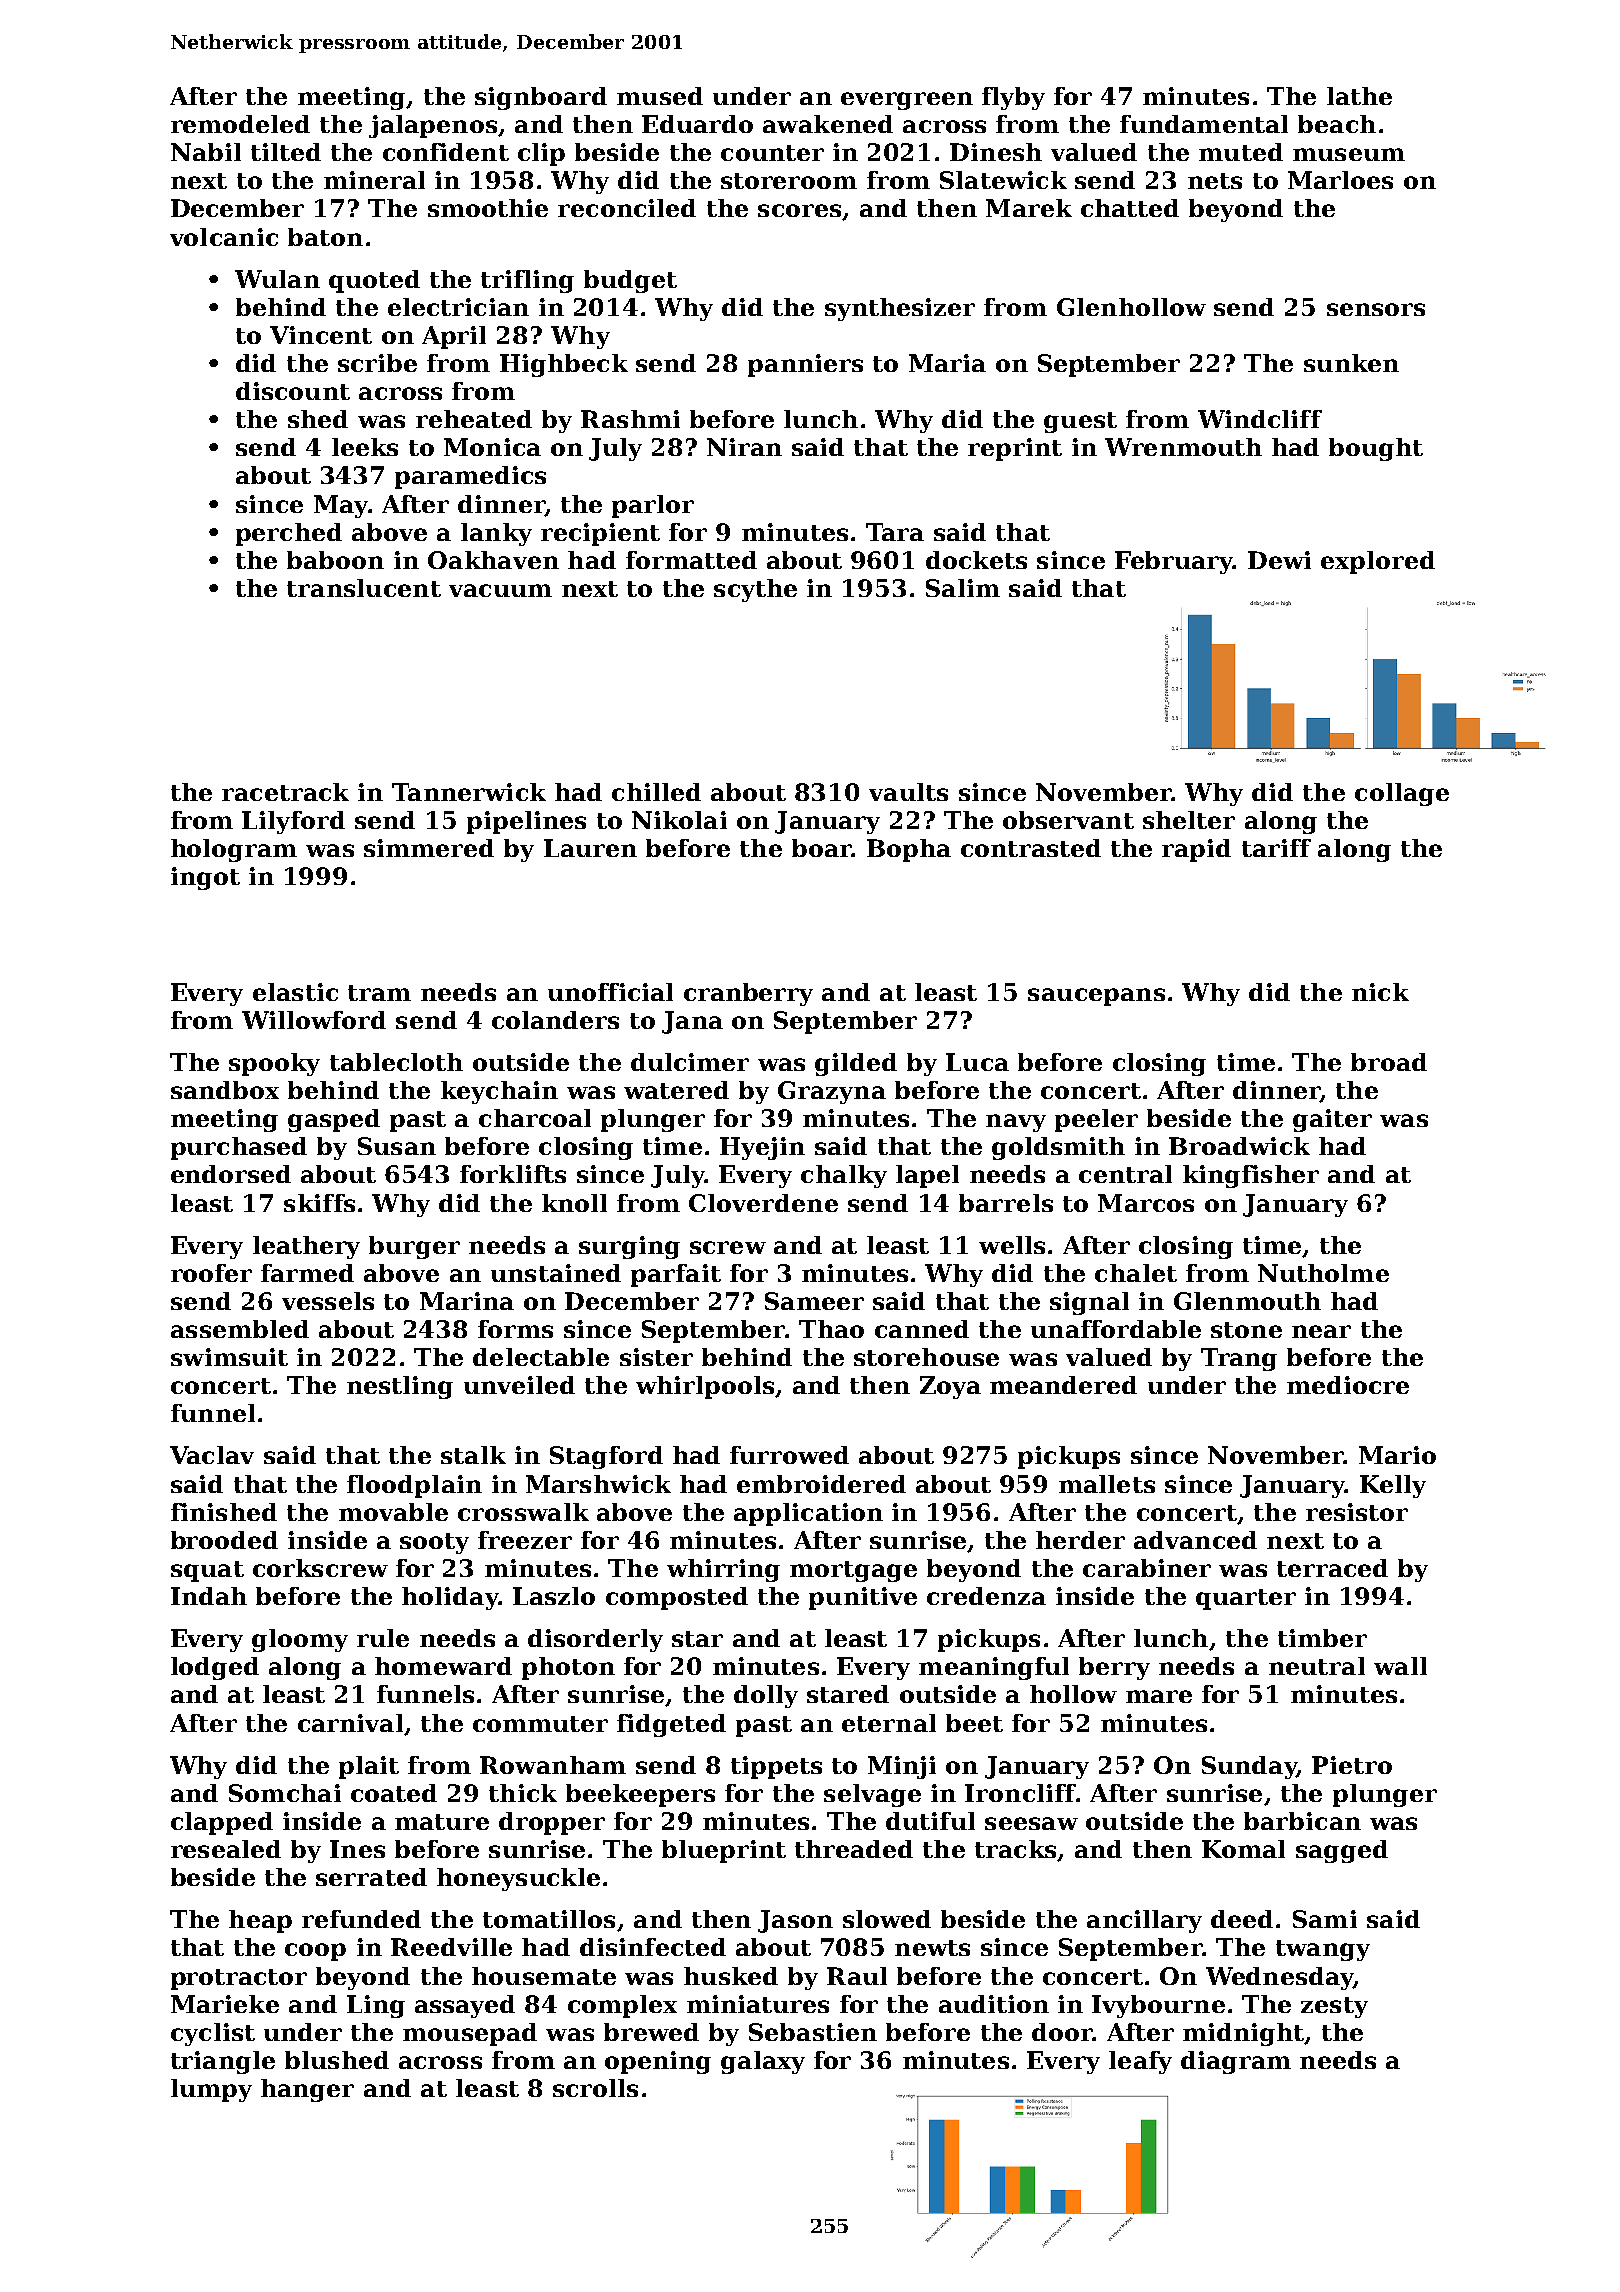 The width and height of the document is (1620, 2292). What do you see at coordinates (963, 588) in the document?
I see `Salim` at bounding box center [963, 588].
